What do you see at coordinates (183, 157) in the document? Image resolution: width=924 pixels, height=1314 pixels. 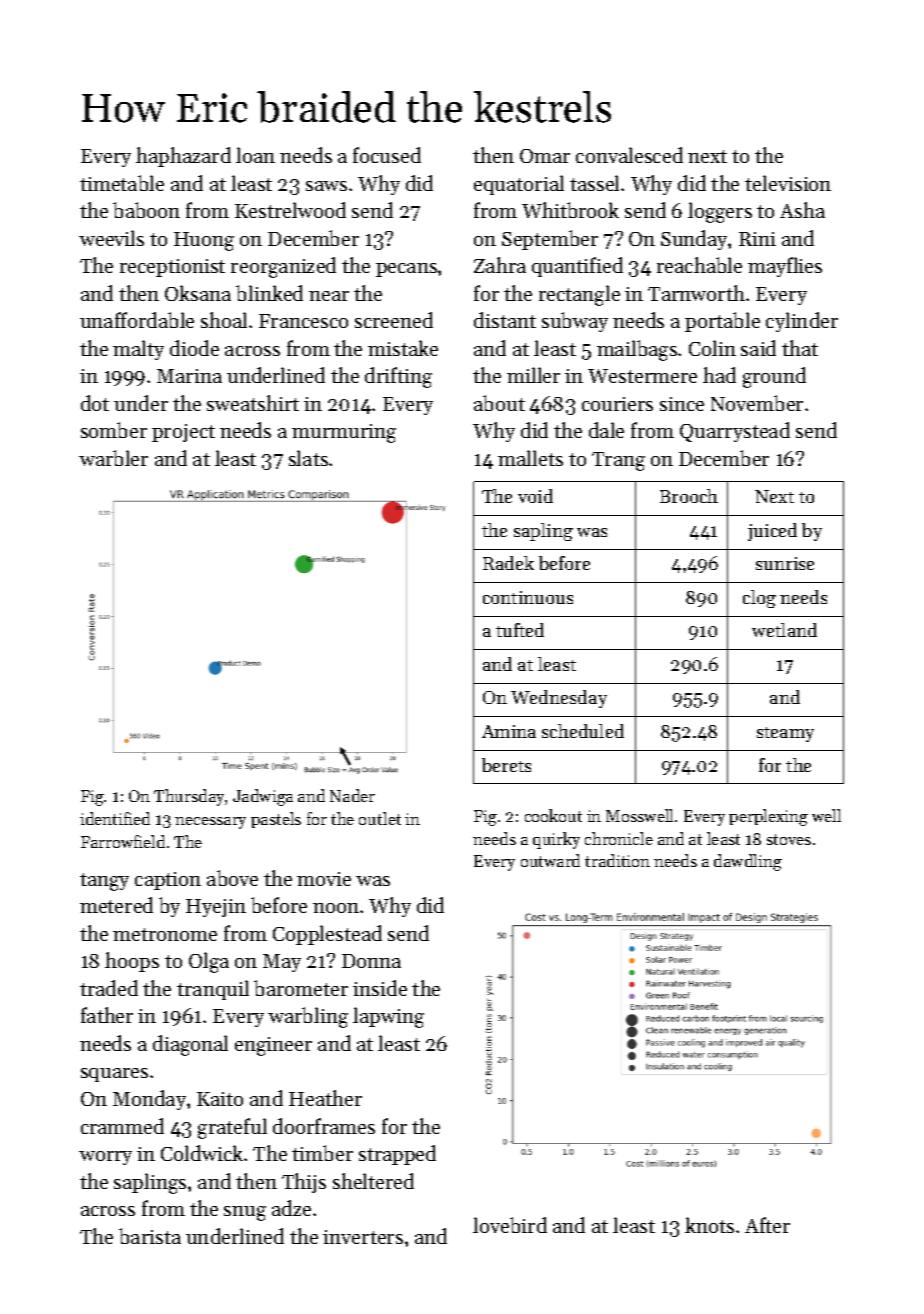 I see `haphazard` at bounding box center [183, 157].
